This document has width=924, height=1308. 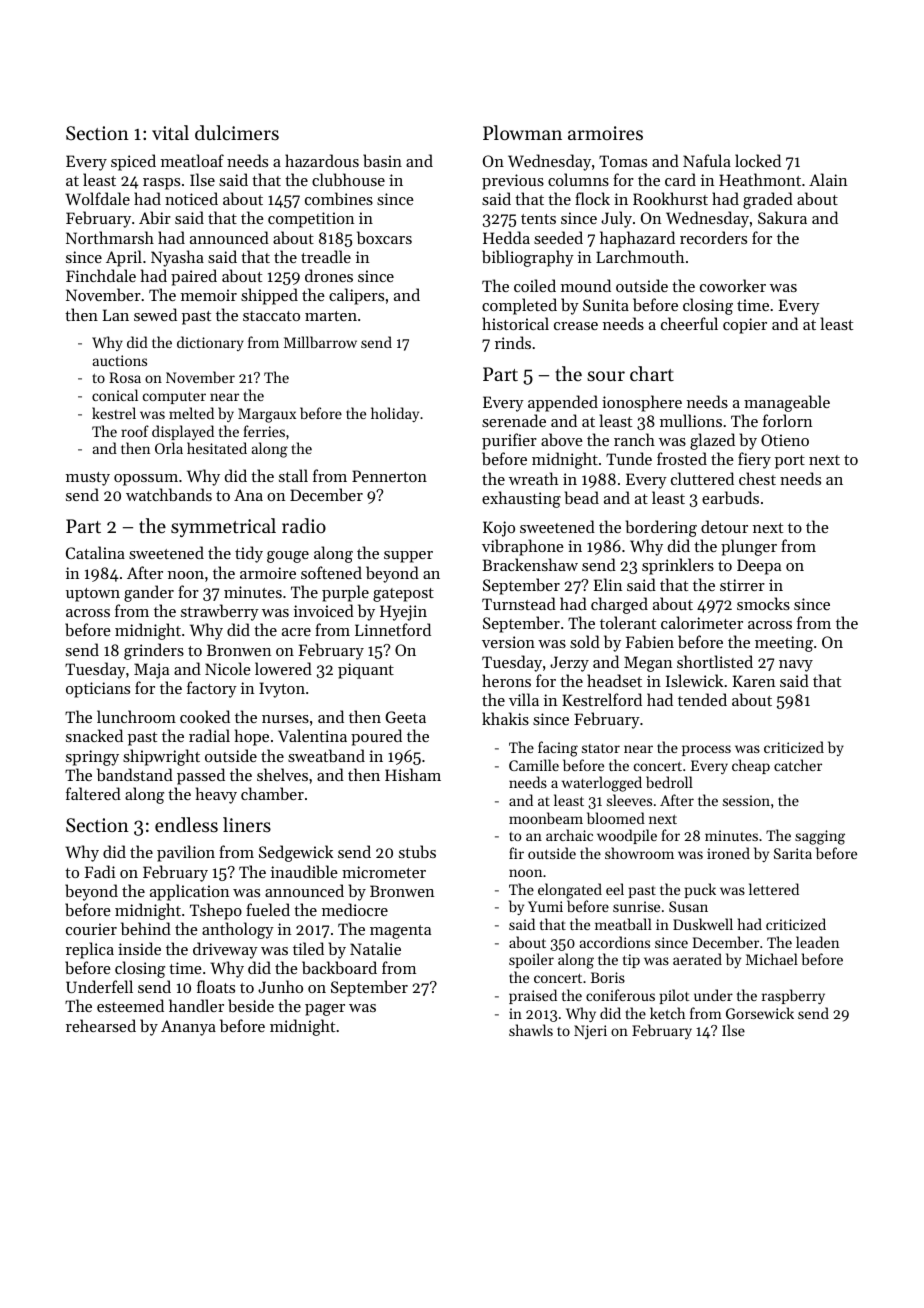 I want to click on cheerful, so click(x=689, y=323).
